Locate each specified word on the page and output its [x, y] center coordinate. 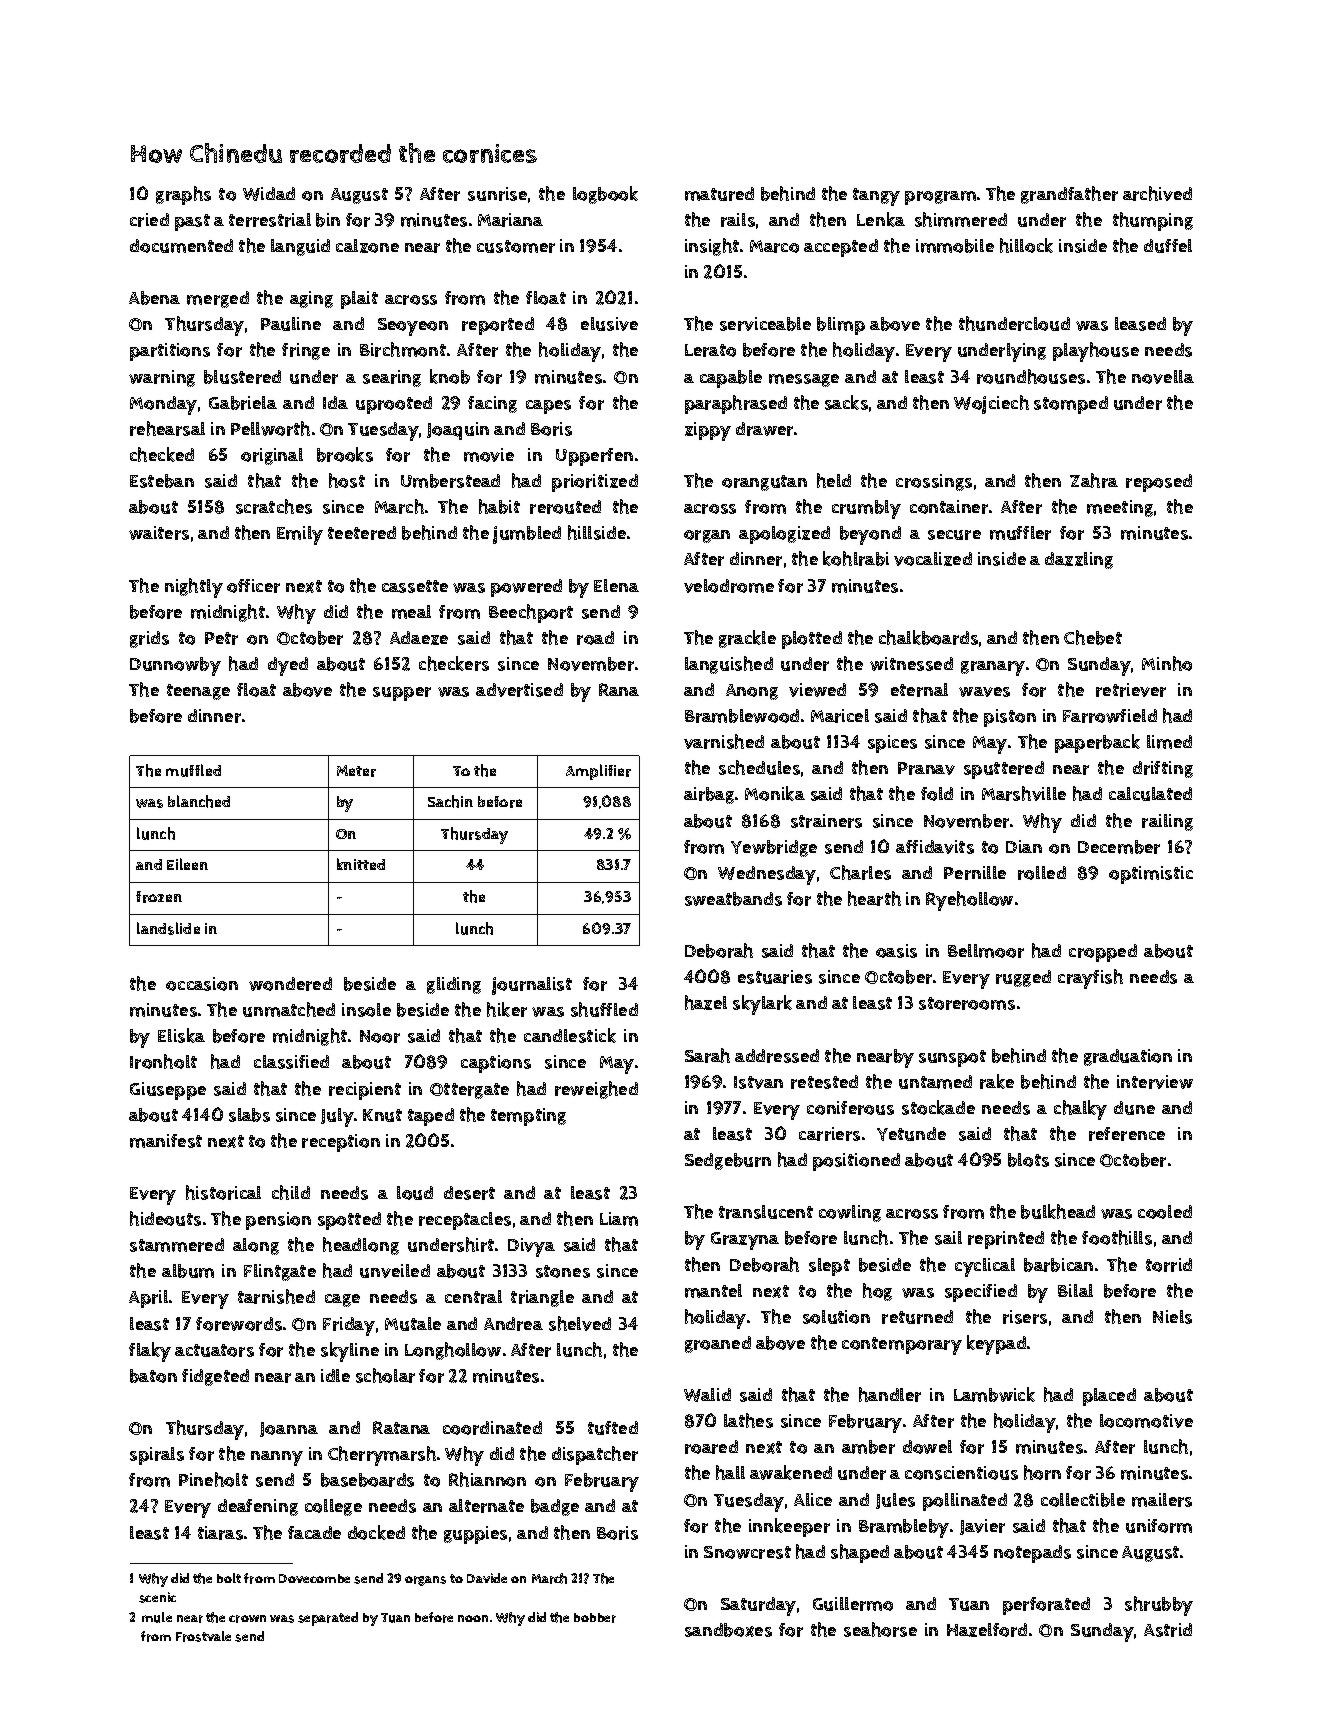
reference [1127, 1134]
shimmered [961, 219]
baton [153, 1376]
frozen [159, 897]
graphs [183, 195]
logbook [605, 195]
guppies [475, 1535]
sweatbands [733, 899]
